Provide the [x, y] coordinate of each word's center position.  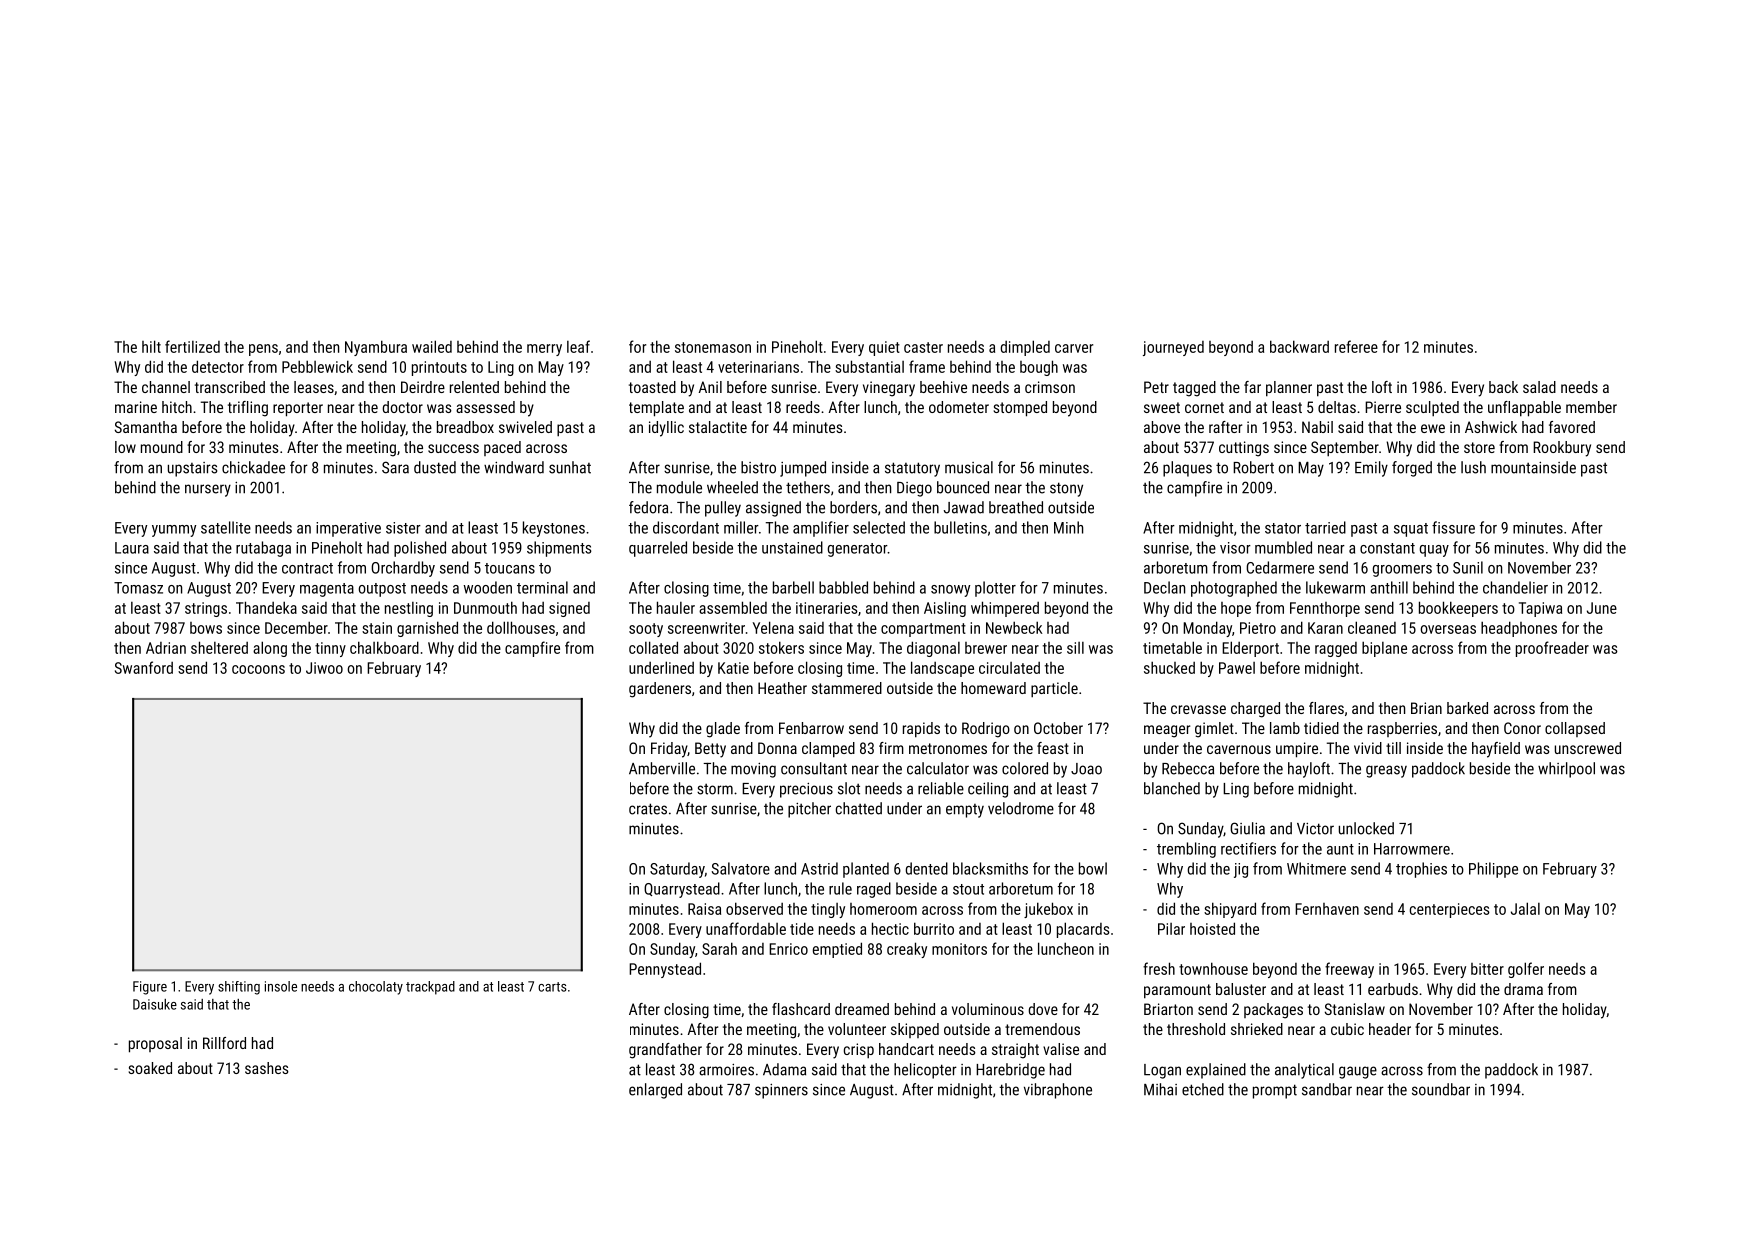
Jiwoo [324, 668]
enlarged [655, 1091]
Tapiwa [1540, 609]
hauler [676, 607]
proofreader [1552, 649]
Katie [733, 668]
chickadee [253, 467]
